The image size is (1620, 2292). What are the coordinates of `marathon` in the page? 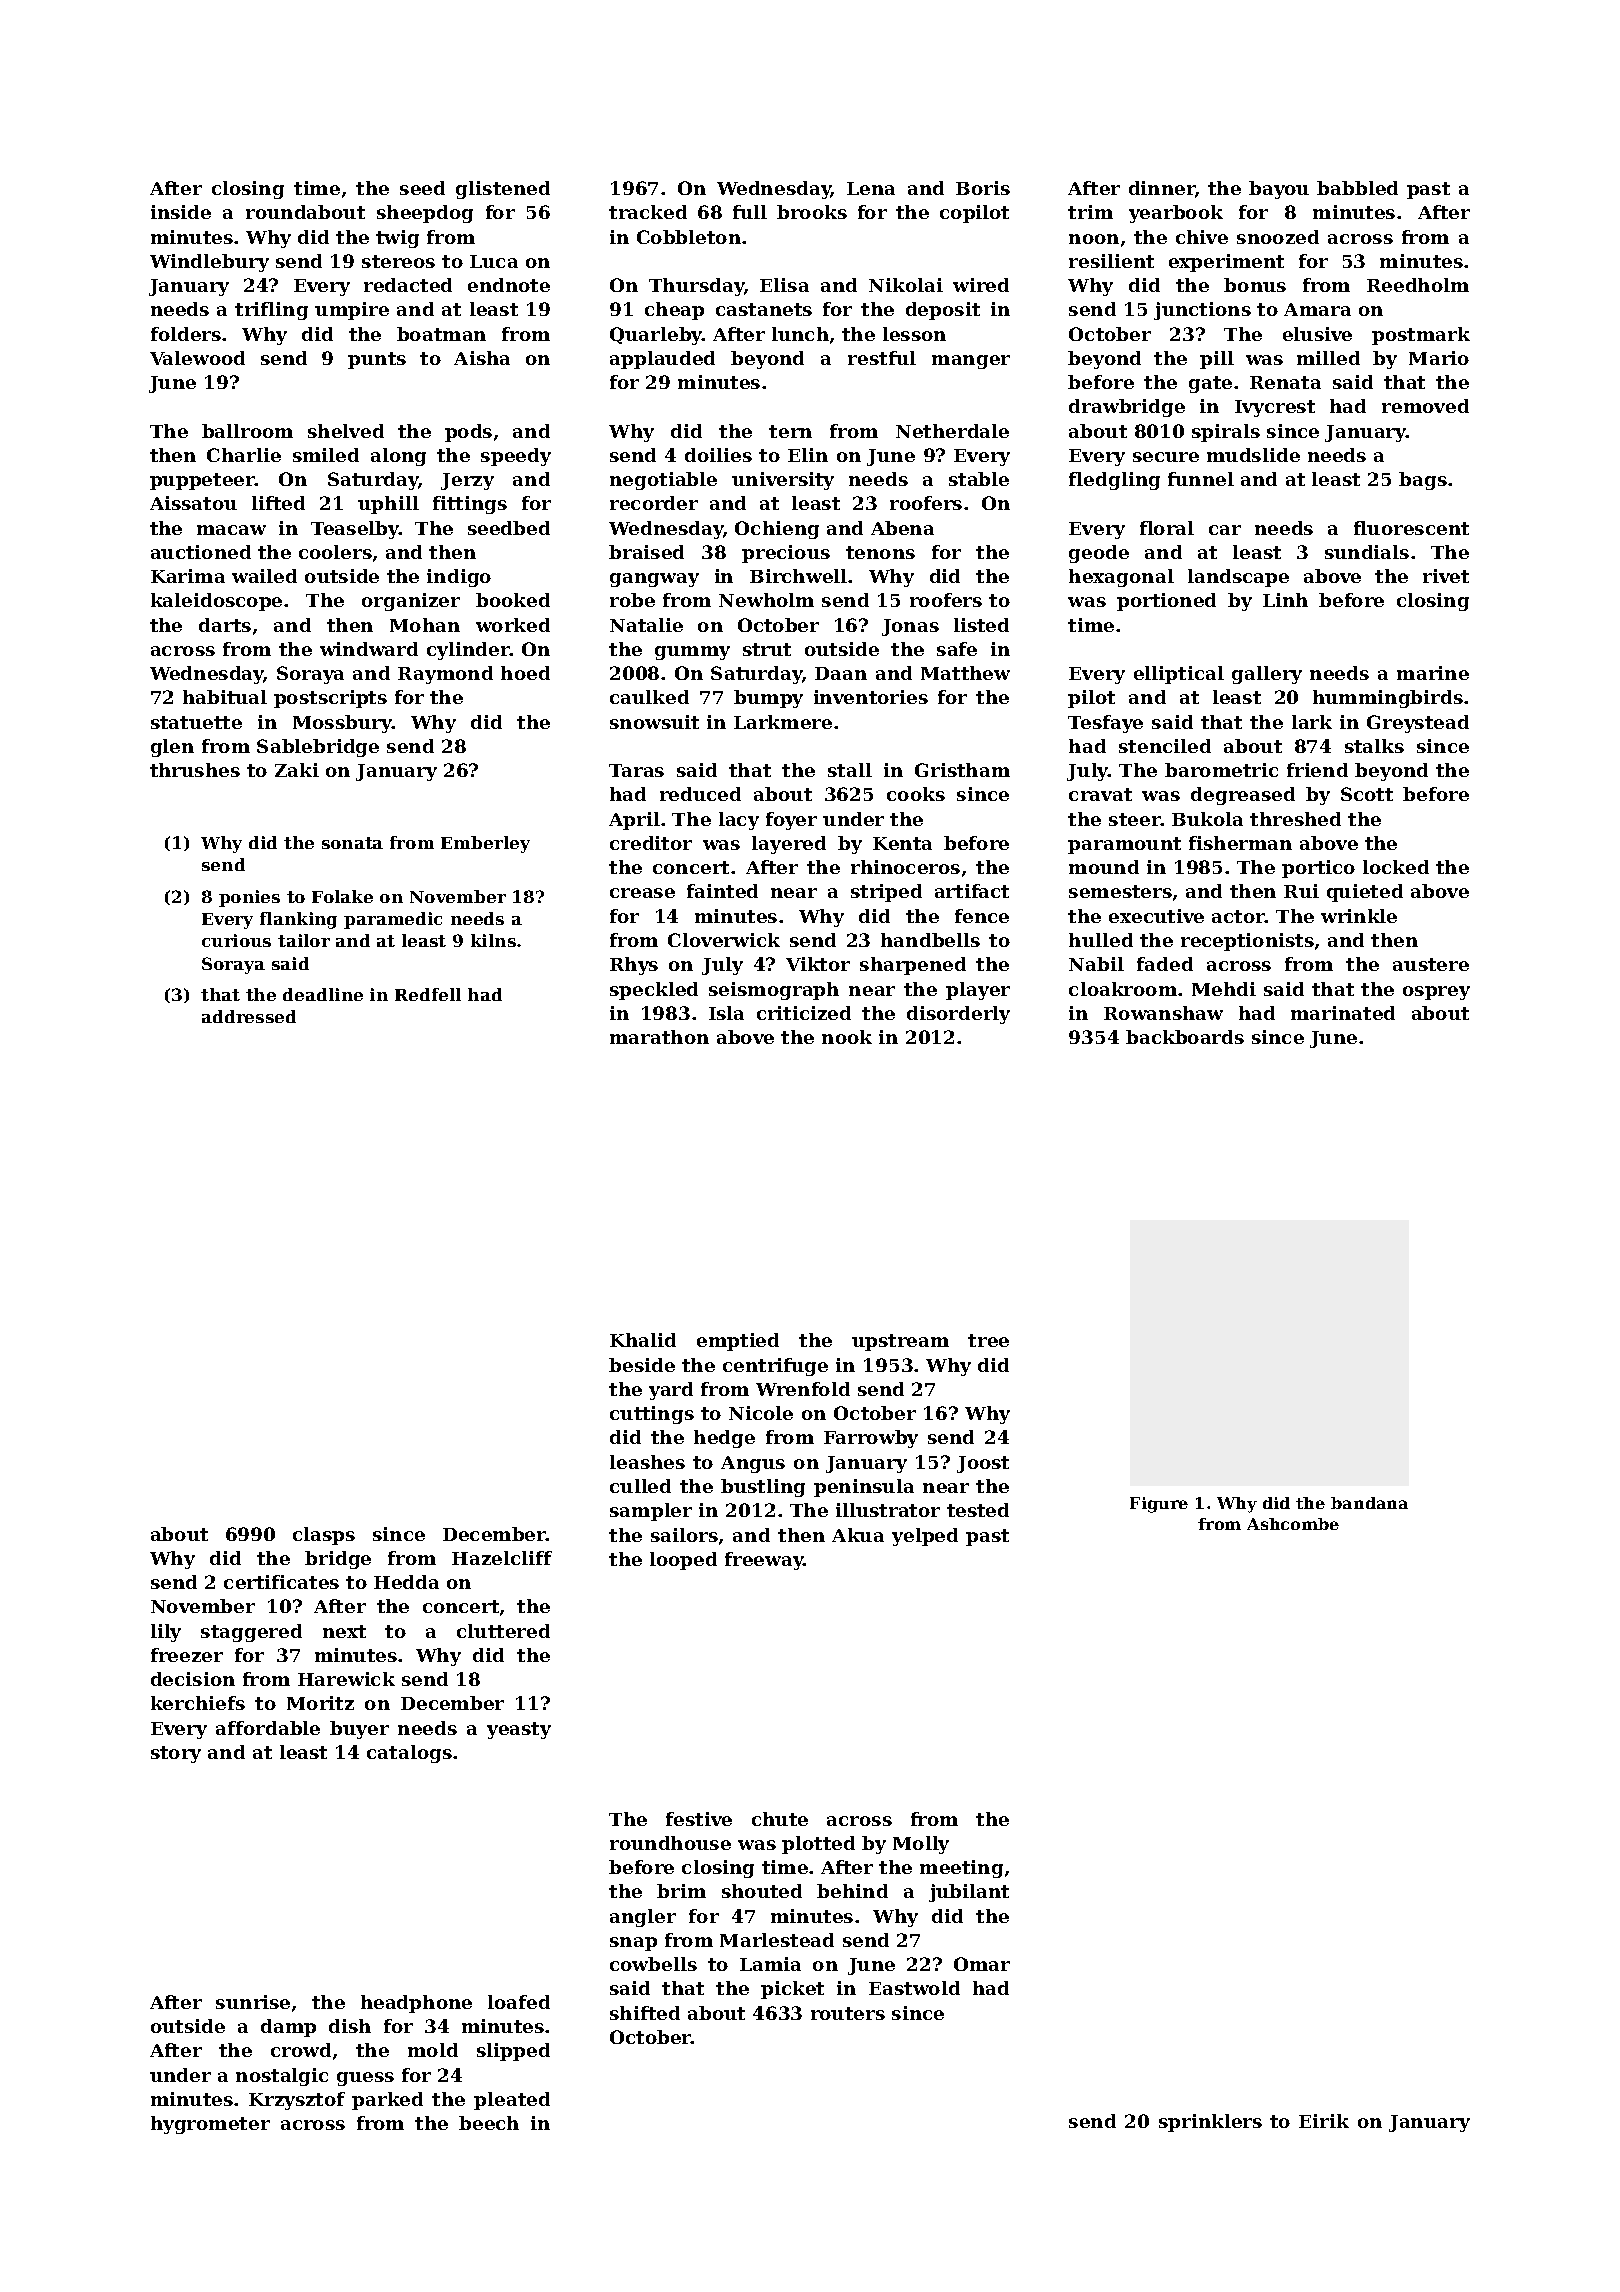 It's located at (659, 1037).
